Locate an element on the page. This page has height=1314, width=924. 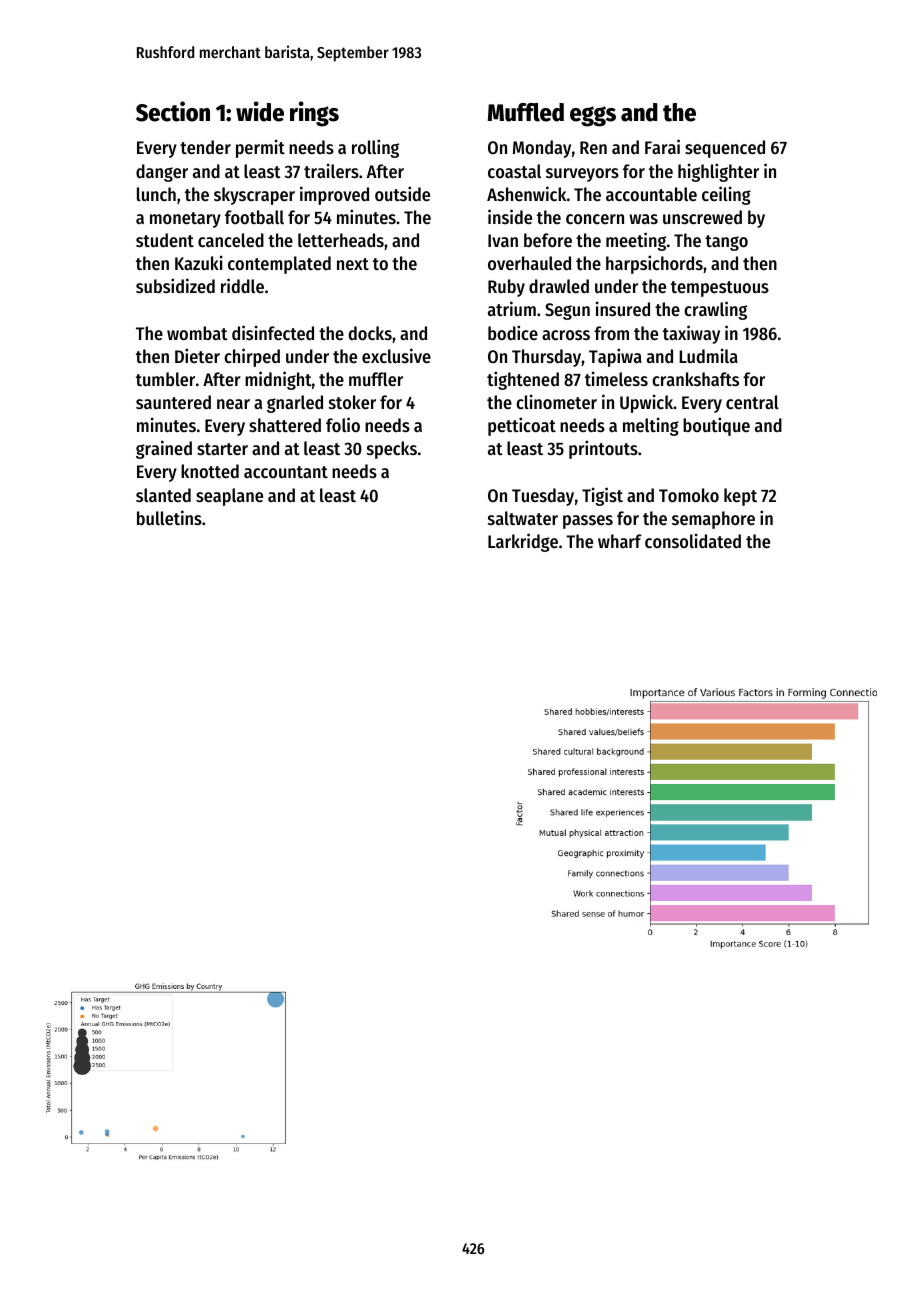
skyscraper is located at coordinates (254, 196).
